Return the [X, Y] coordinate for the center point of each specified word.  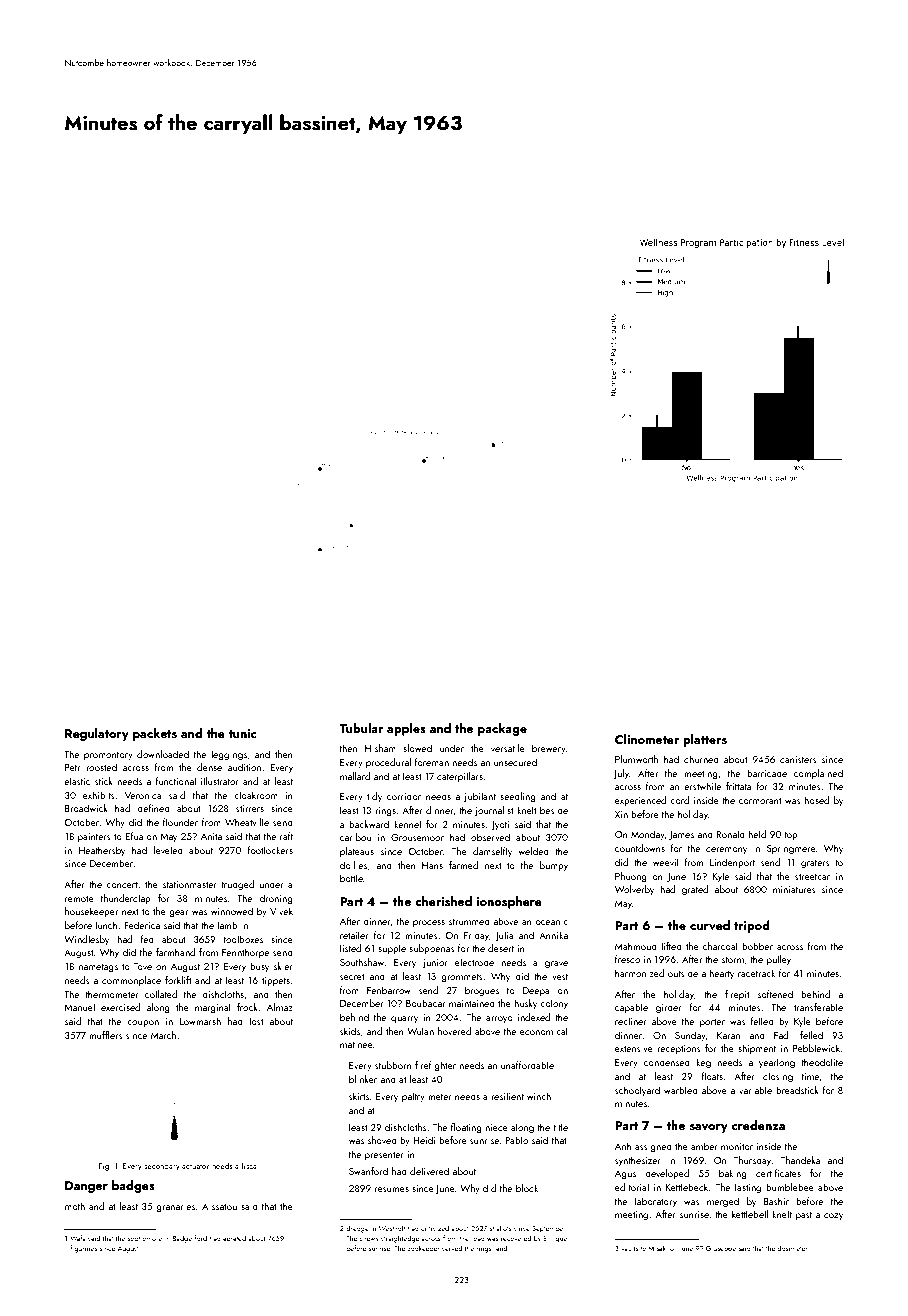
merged [723, 1202]
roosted [101, 767]
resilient [507, 1096]
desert [501, 948]
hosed [816, 800]
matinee [356, 1044]
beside [554, 810]
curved [710, 925]
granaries [175, 1207]
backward [369, 824]
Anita [211, 836]
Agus [625, 1174]
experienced [640, 801]
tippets [276, 981]
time [810, 1076]
